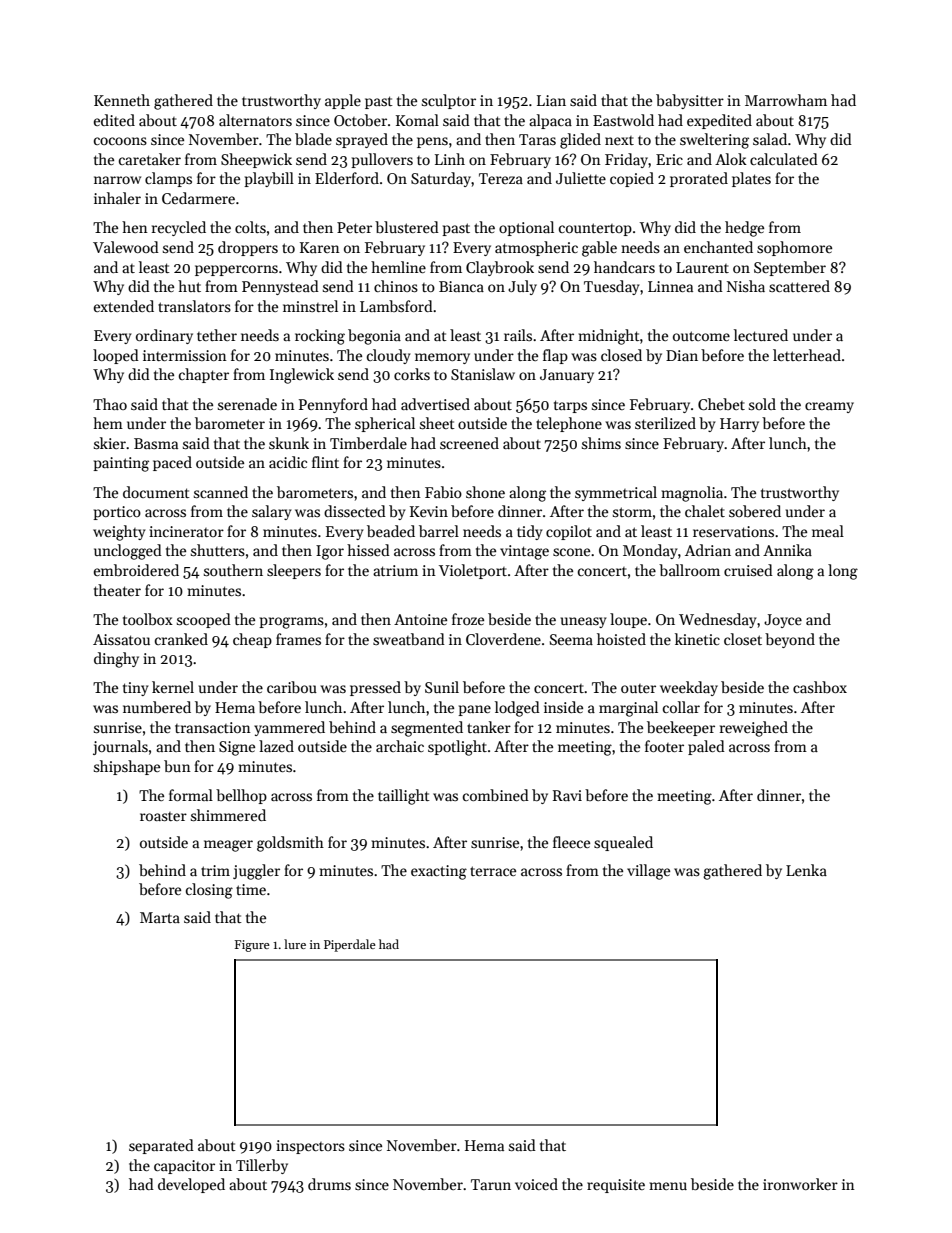  I want to click on cashbox, so click(820, 687).
